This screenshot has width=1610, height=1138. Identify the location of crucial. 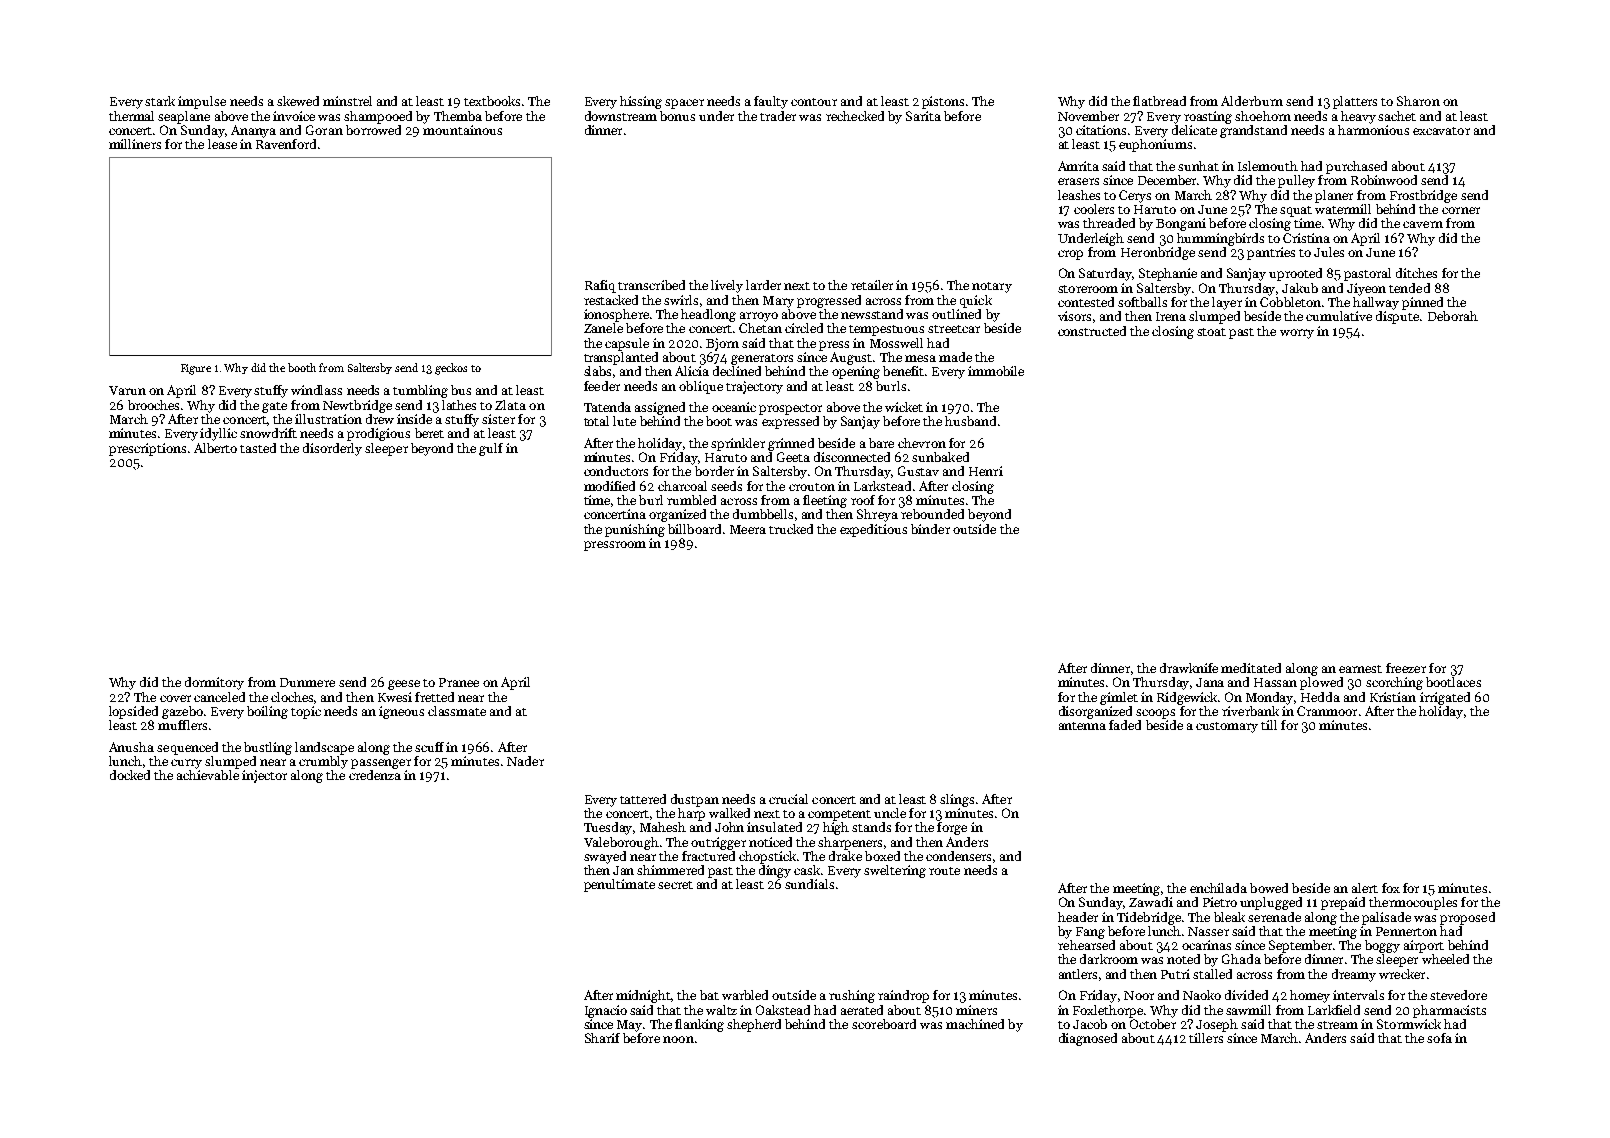
(788, 799).
